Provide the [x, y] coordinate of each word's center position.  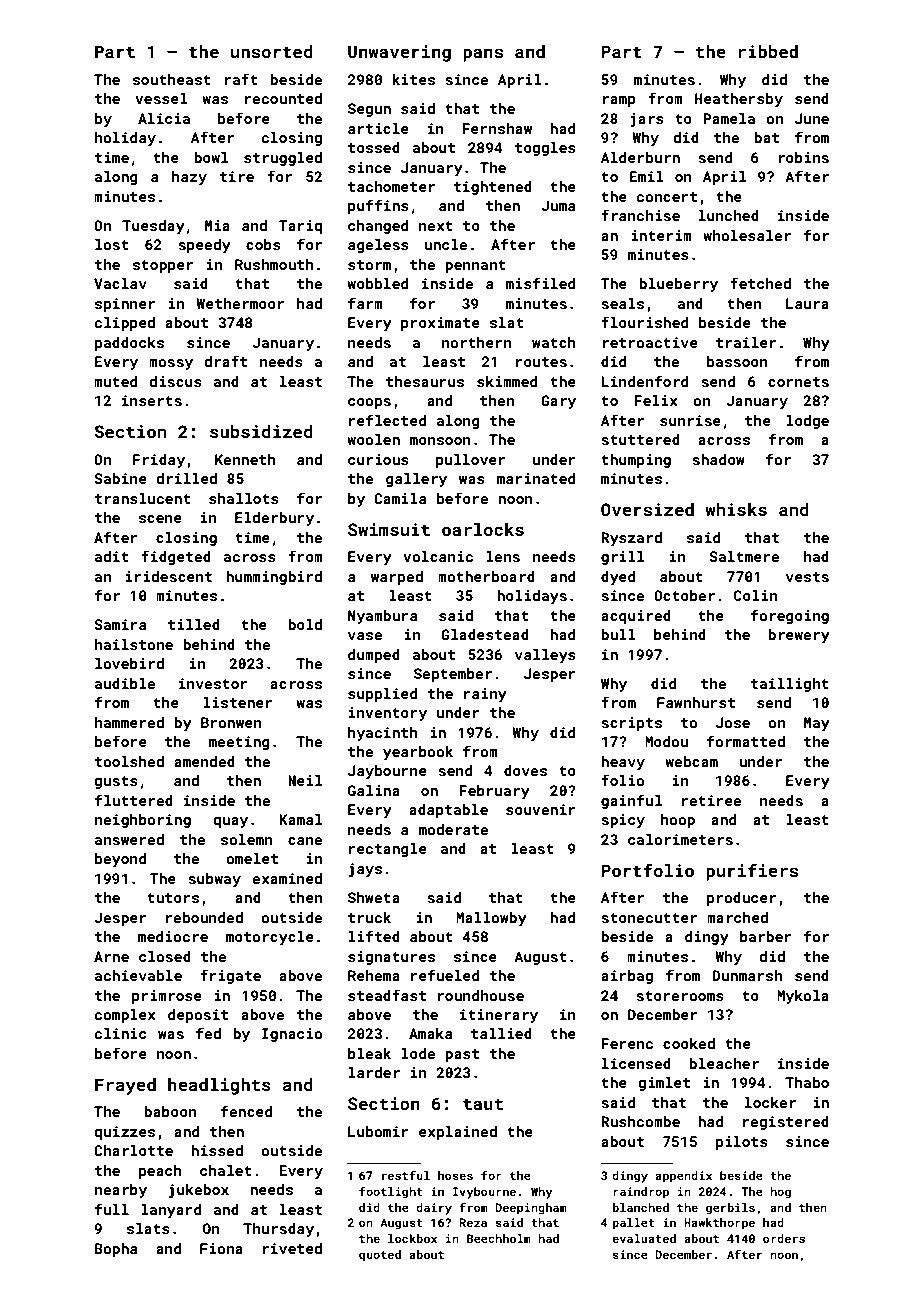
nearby [121, 1191]
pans [483, 55]
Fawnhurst [696, 702]
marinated [536, 478]
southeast [172, 79]
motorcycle [270, 938]
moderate [453, 829]
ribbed [768, 51]
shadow [718, 459]
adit [112, 556]
